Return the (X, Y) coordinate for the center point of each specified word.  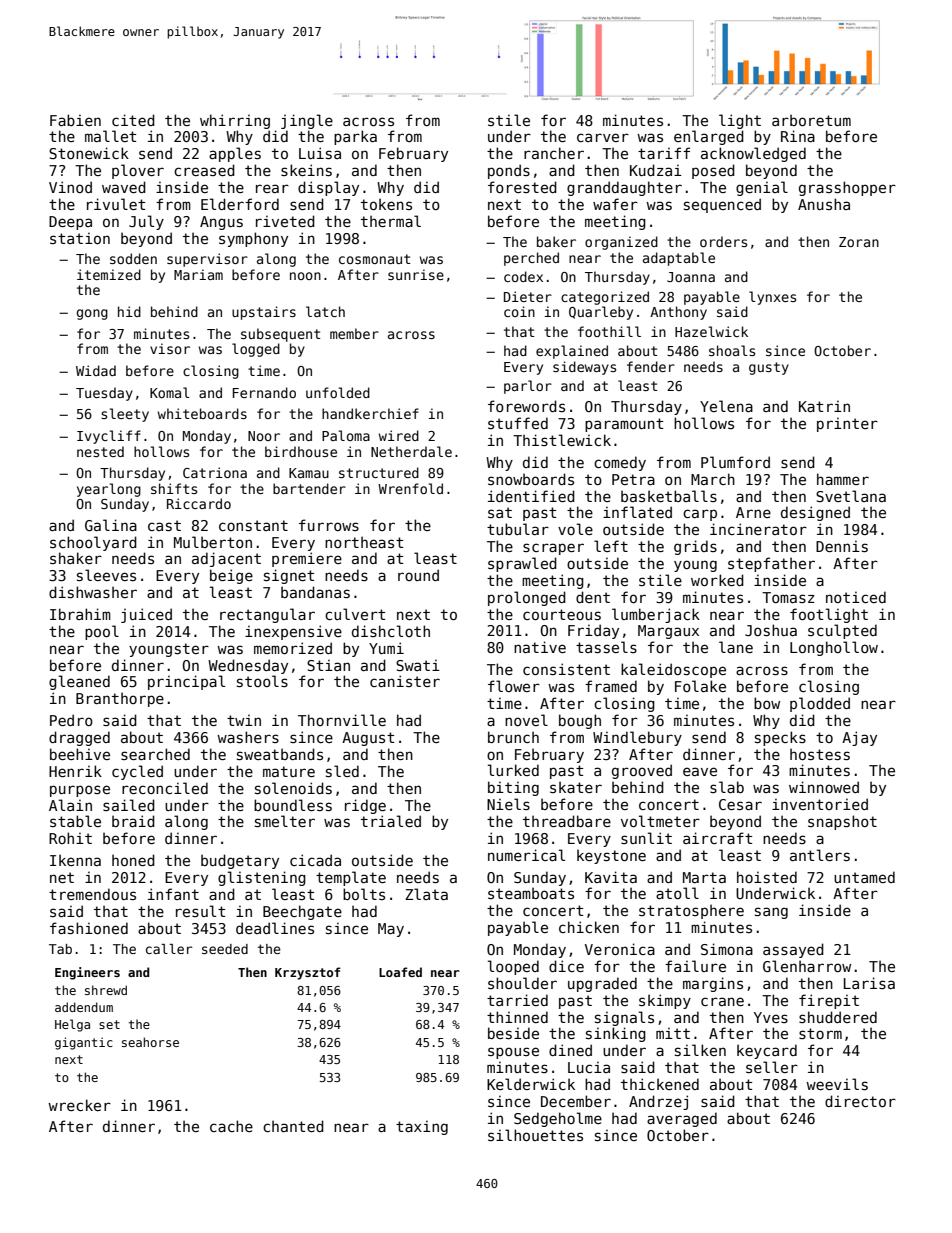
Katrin (824, 406)
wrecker (79, 1105)
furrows (329, 525)
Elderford (240, 204)
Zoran (859, 242)
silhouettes (535, 1135)
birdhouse (301, 451)
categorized (605, 298)
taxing (422, 1127)
